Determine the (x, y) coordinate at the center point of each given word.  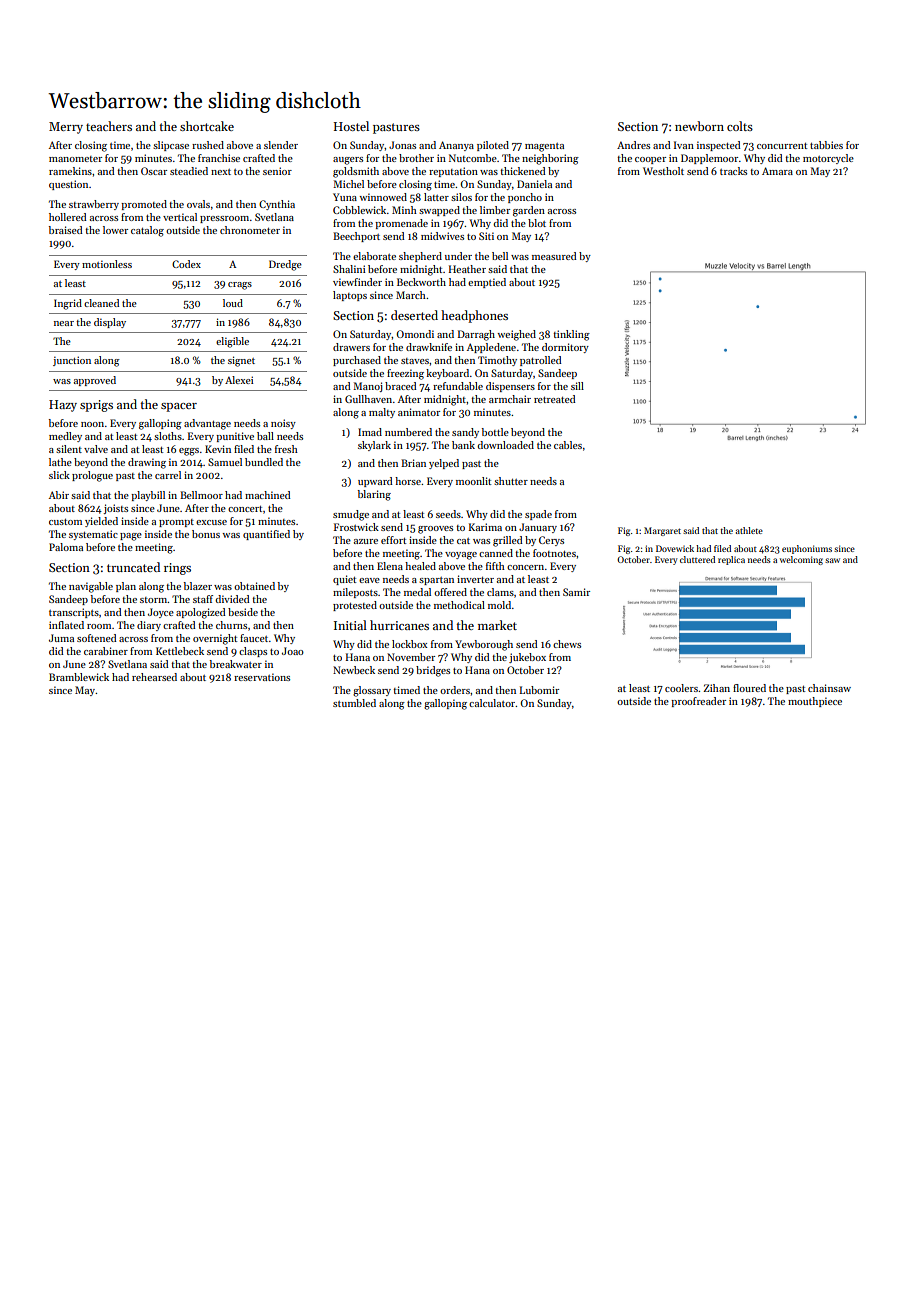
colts (740, 126)
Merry (66, 128)
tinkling (571, 335)
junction (72, 361)
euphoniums (807, 549)
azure (366, 541)
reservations (262, 677)
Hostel (351, 126)
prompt (176, 523)
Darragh (476, 335)
